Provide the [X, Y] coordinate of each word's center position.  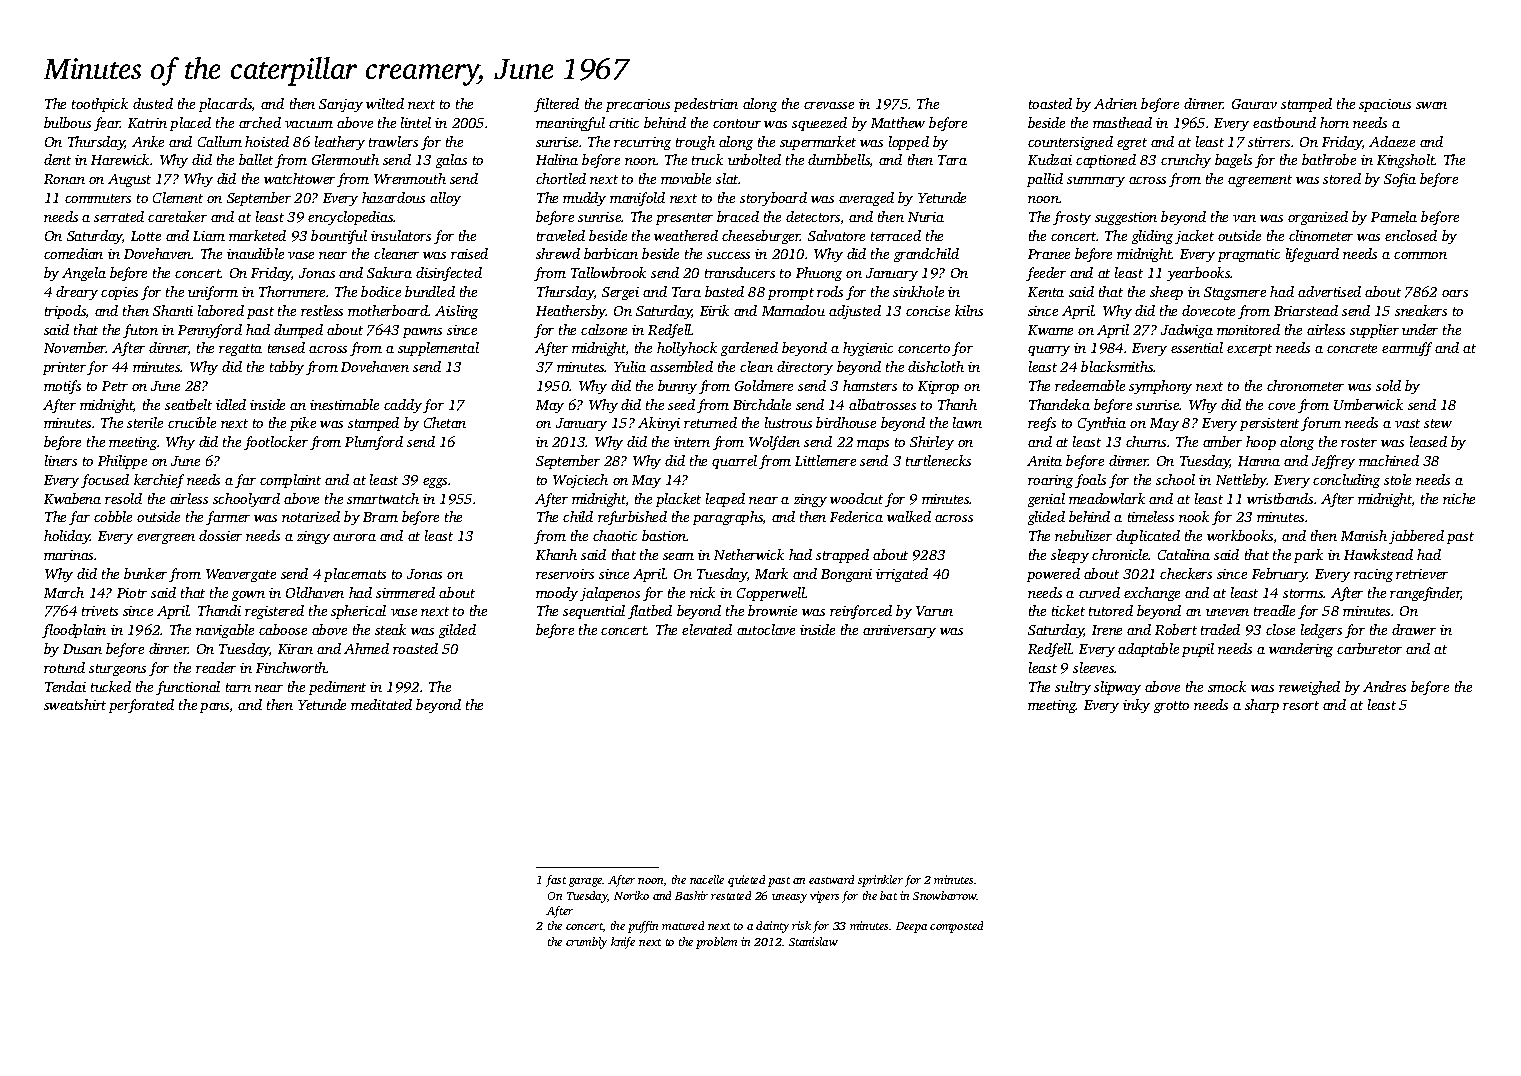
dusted [153, 103]
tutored [1111, 610]
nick [702, 592]
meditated [381, 704]
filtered [556, 105]
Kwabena [72, 498]
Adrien [1115, 103]
